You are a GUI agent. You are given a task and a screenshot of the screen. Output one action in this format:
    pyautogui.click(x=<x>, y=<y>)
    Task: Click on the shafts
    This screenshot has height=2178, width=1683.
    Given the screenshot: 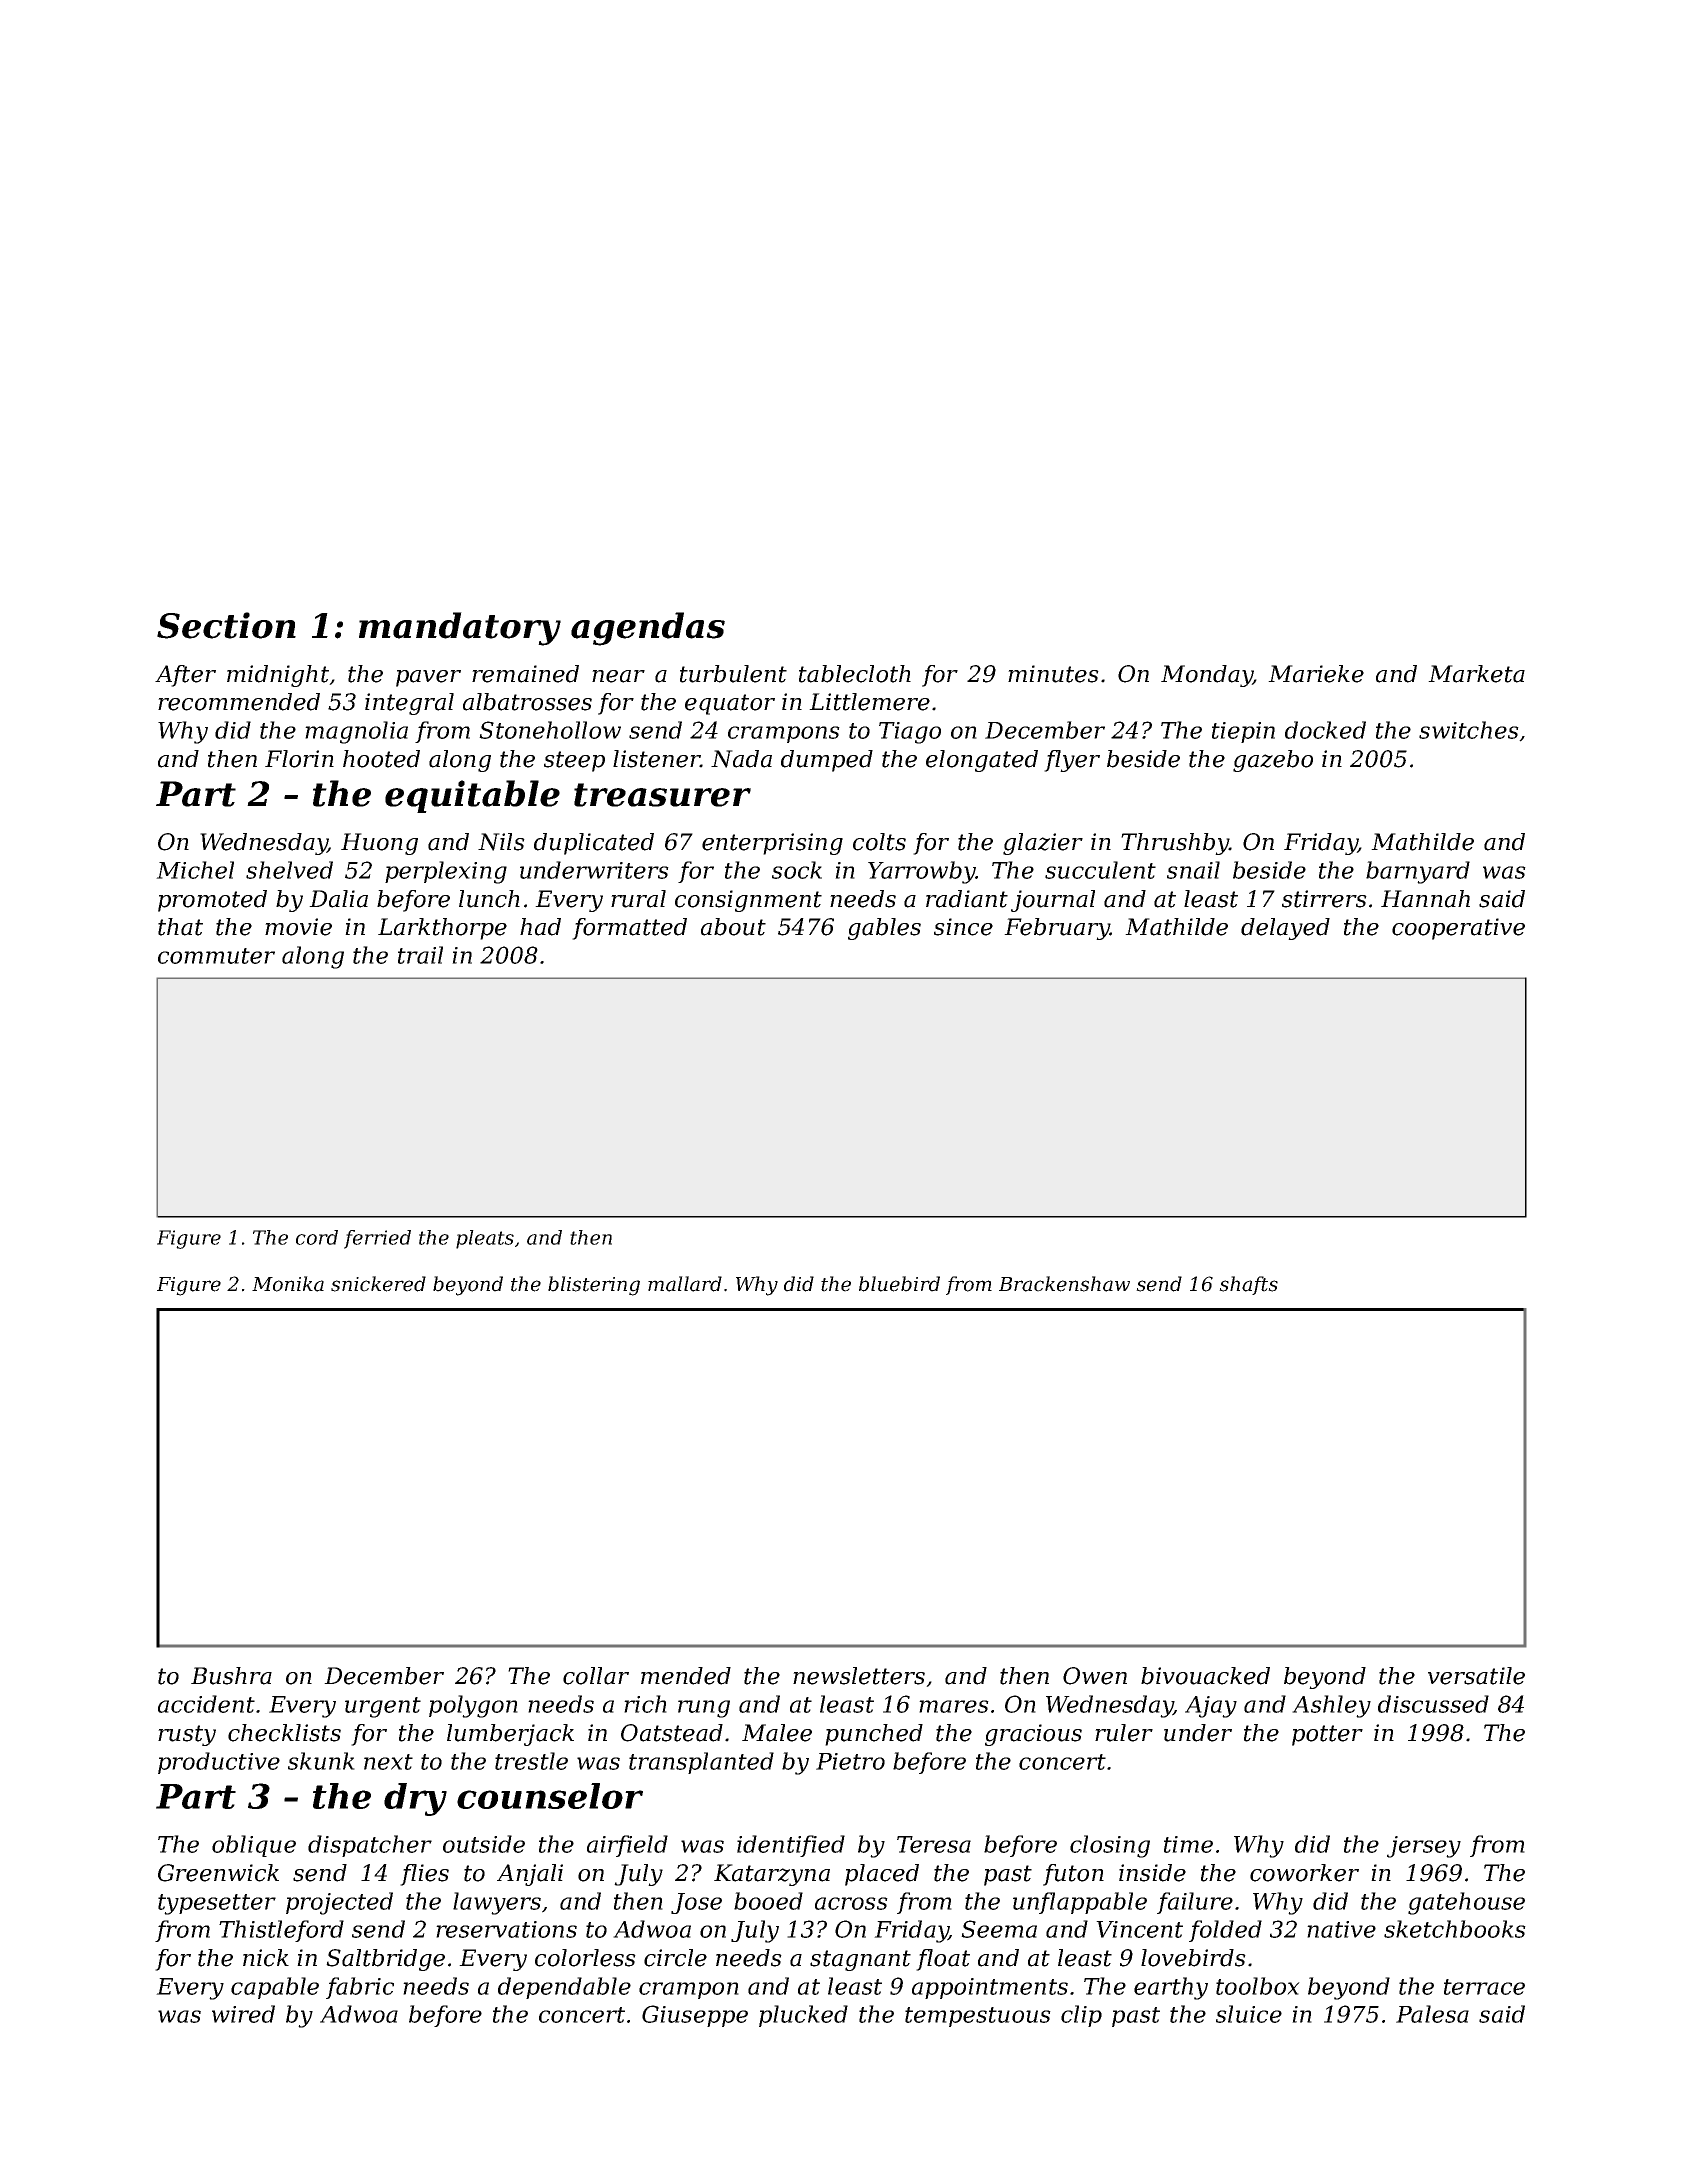 What is the action you would take?
    pyautogui.click(x=1248, y=1285)
